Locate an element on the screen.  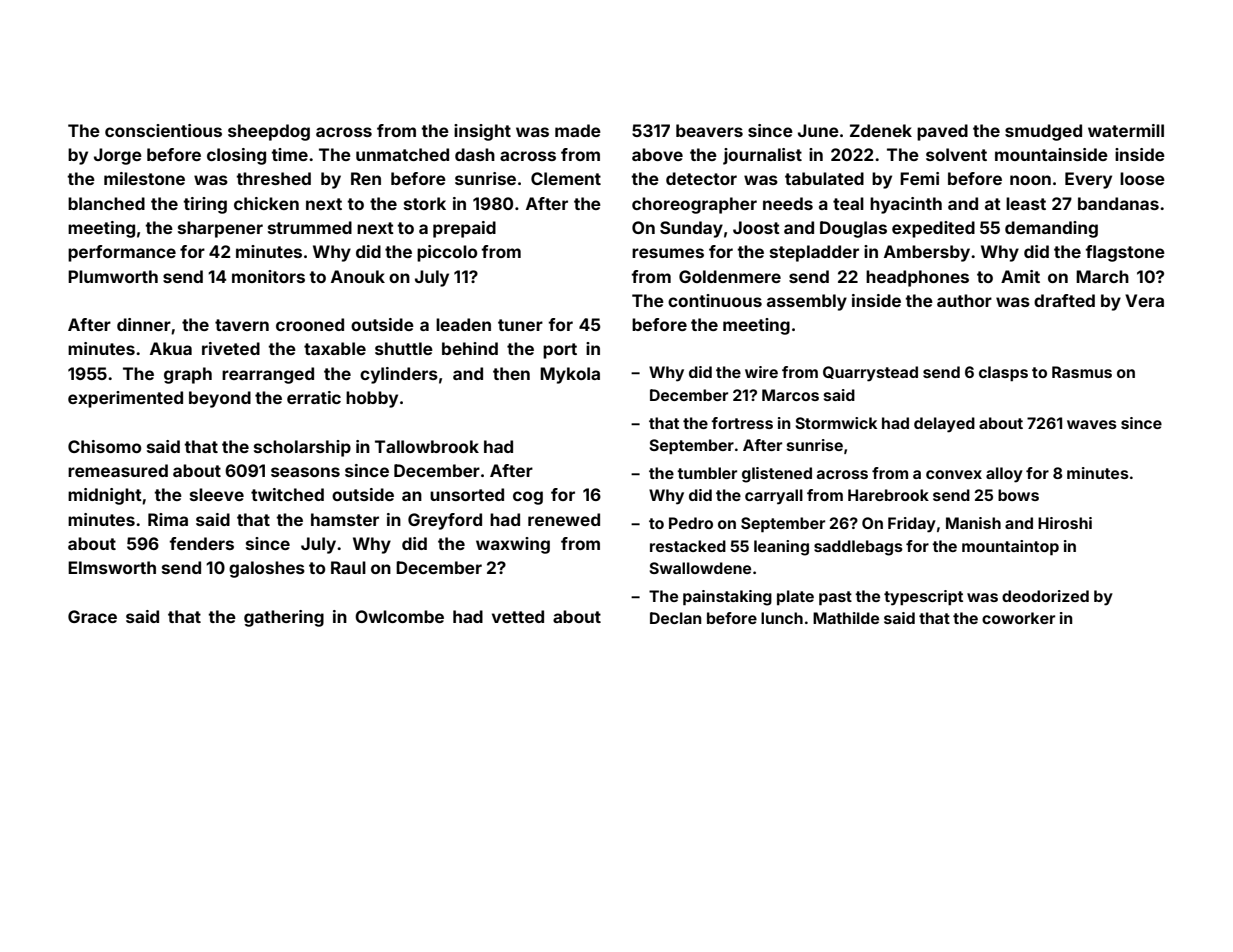
threshed is located at coordinates (273, 178).
